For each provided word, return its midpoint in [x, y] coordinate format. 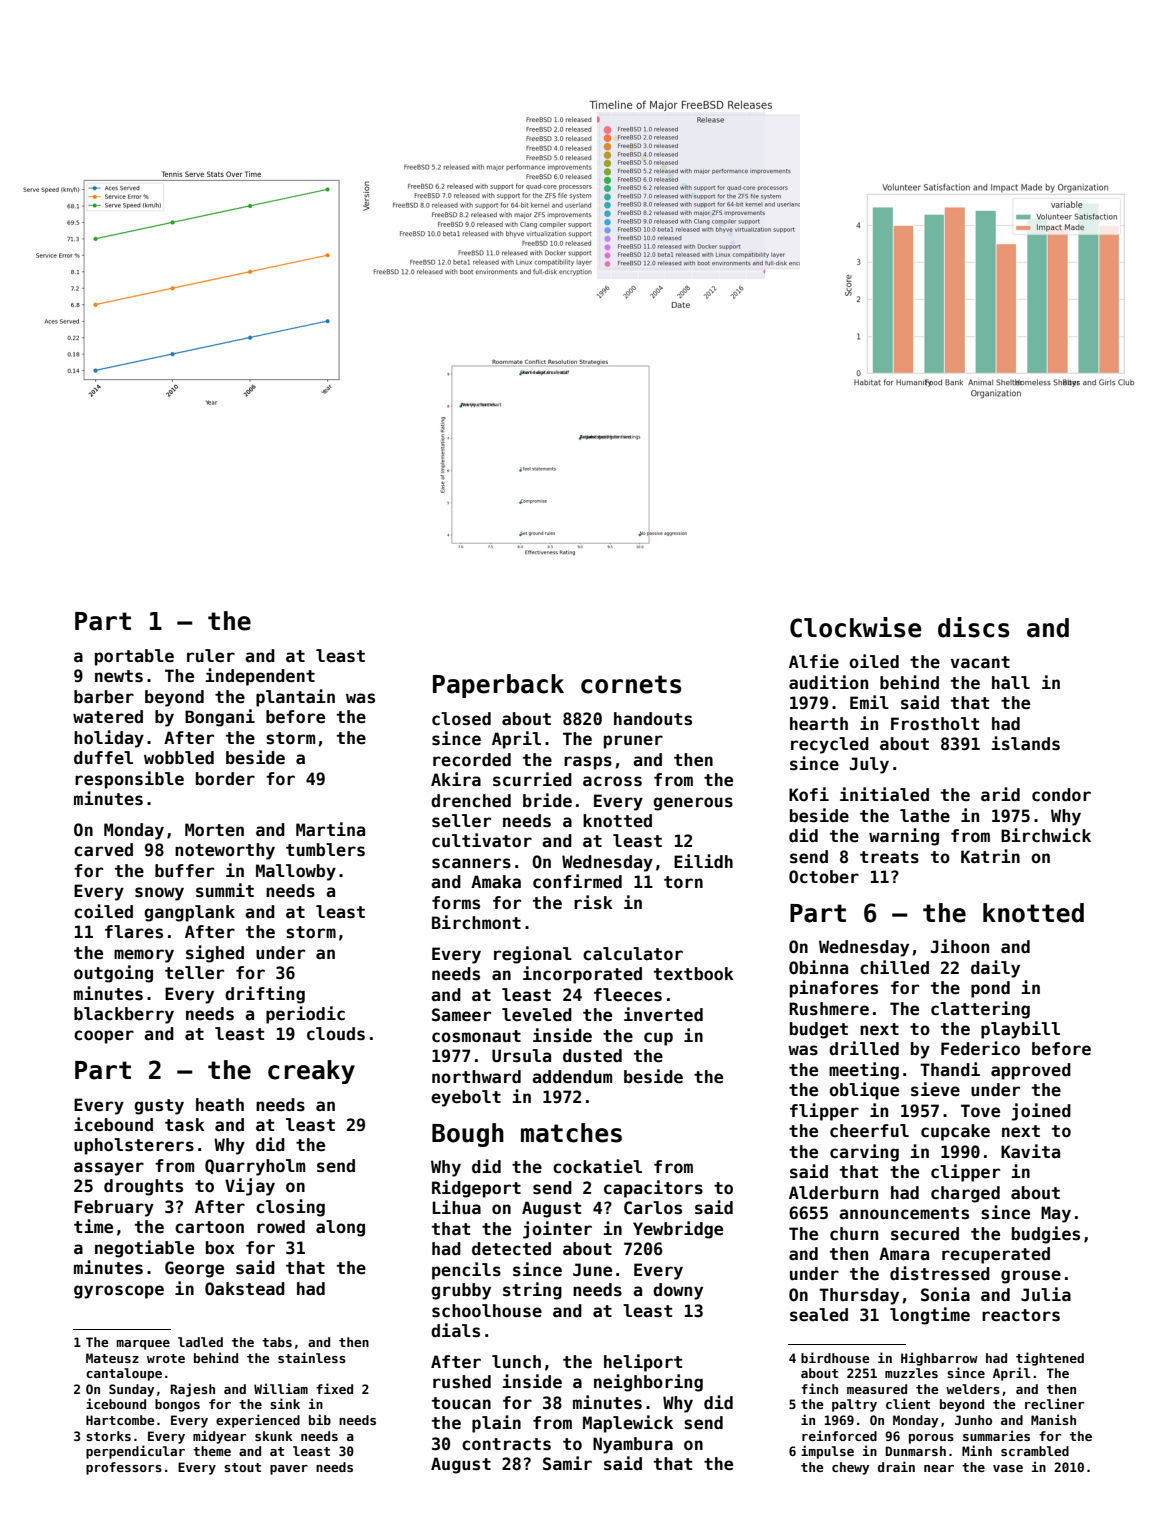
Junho [973, 1420]
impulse [827, 1452]
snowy [159, 894]
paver [289, 1470]
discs [974, 627]
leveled [537, 1015]
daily [995, 969]
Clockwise [856, 627]
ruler [211, 656]
